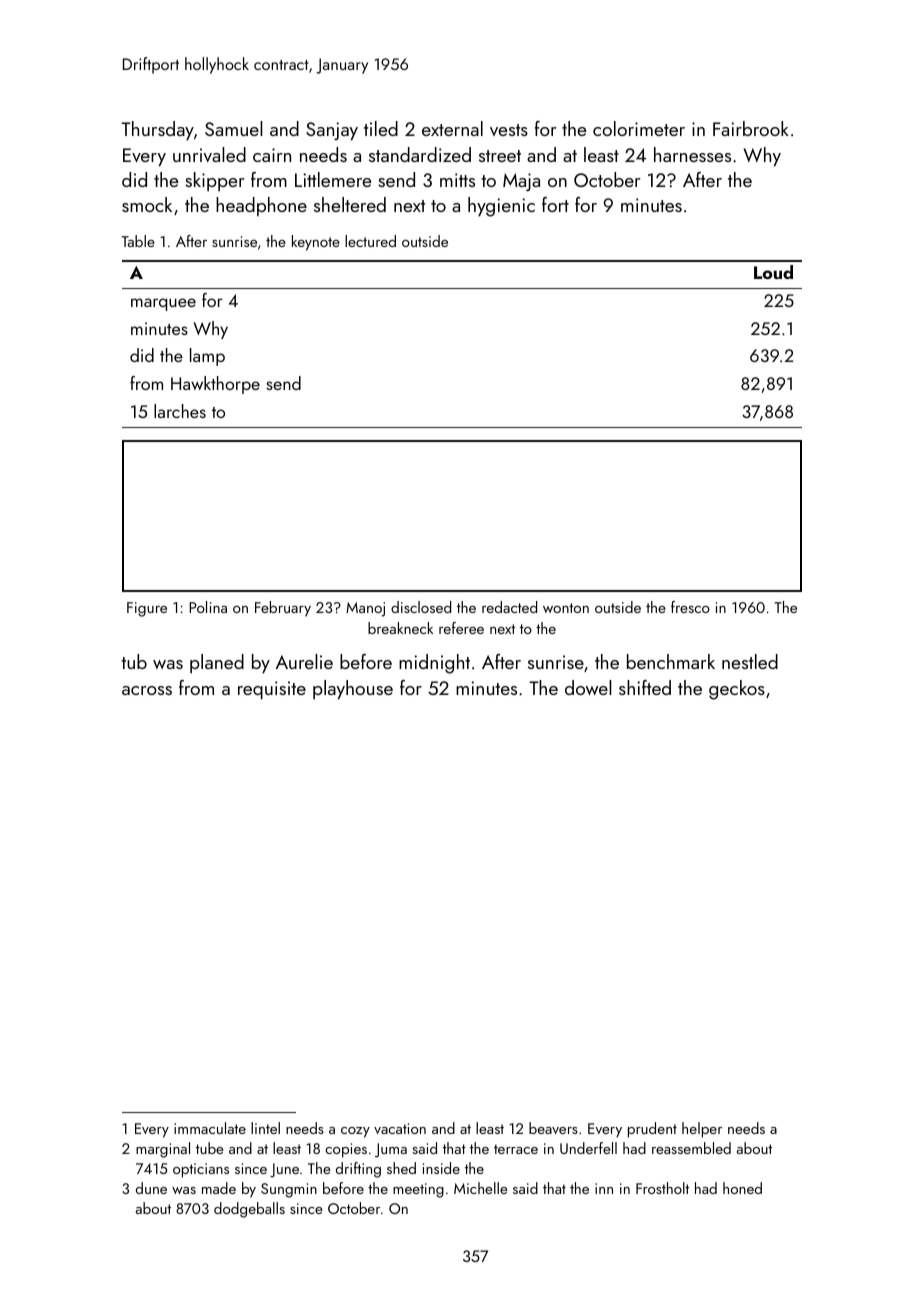 The height and width of the page is (1311, 924). I want to click on external, so click(452, 128).
